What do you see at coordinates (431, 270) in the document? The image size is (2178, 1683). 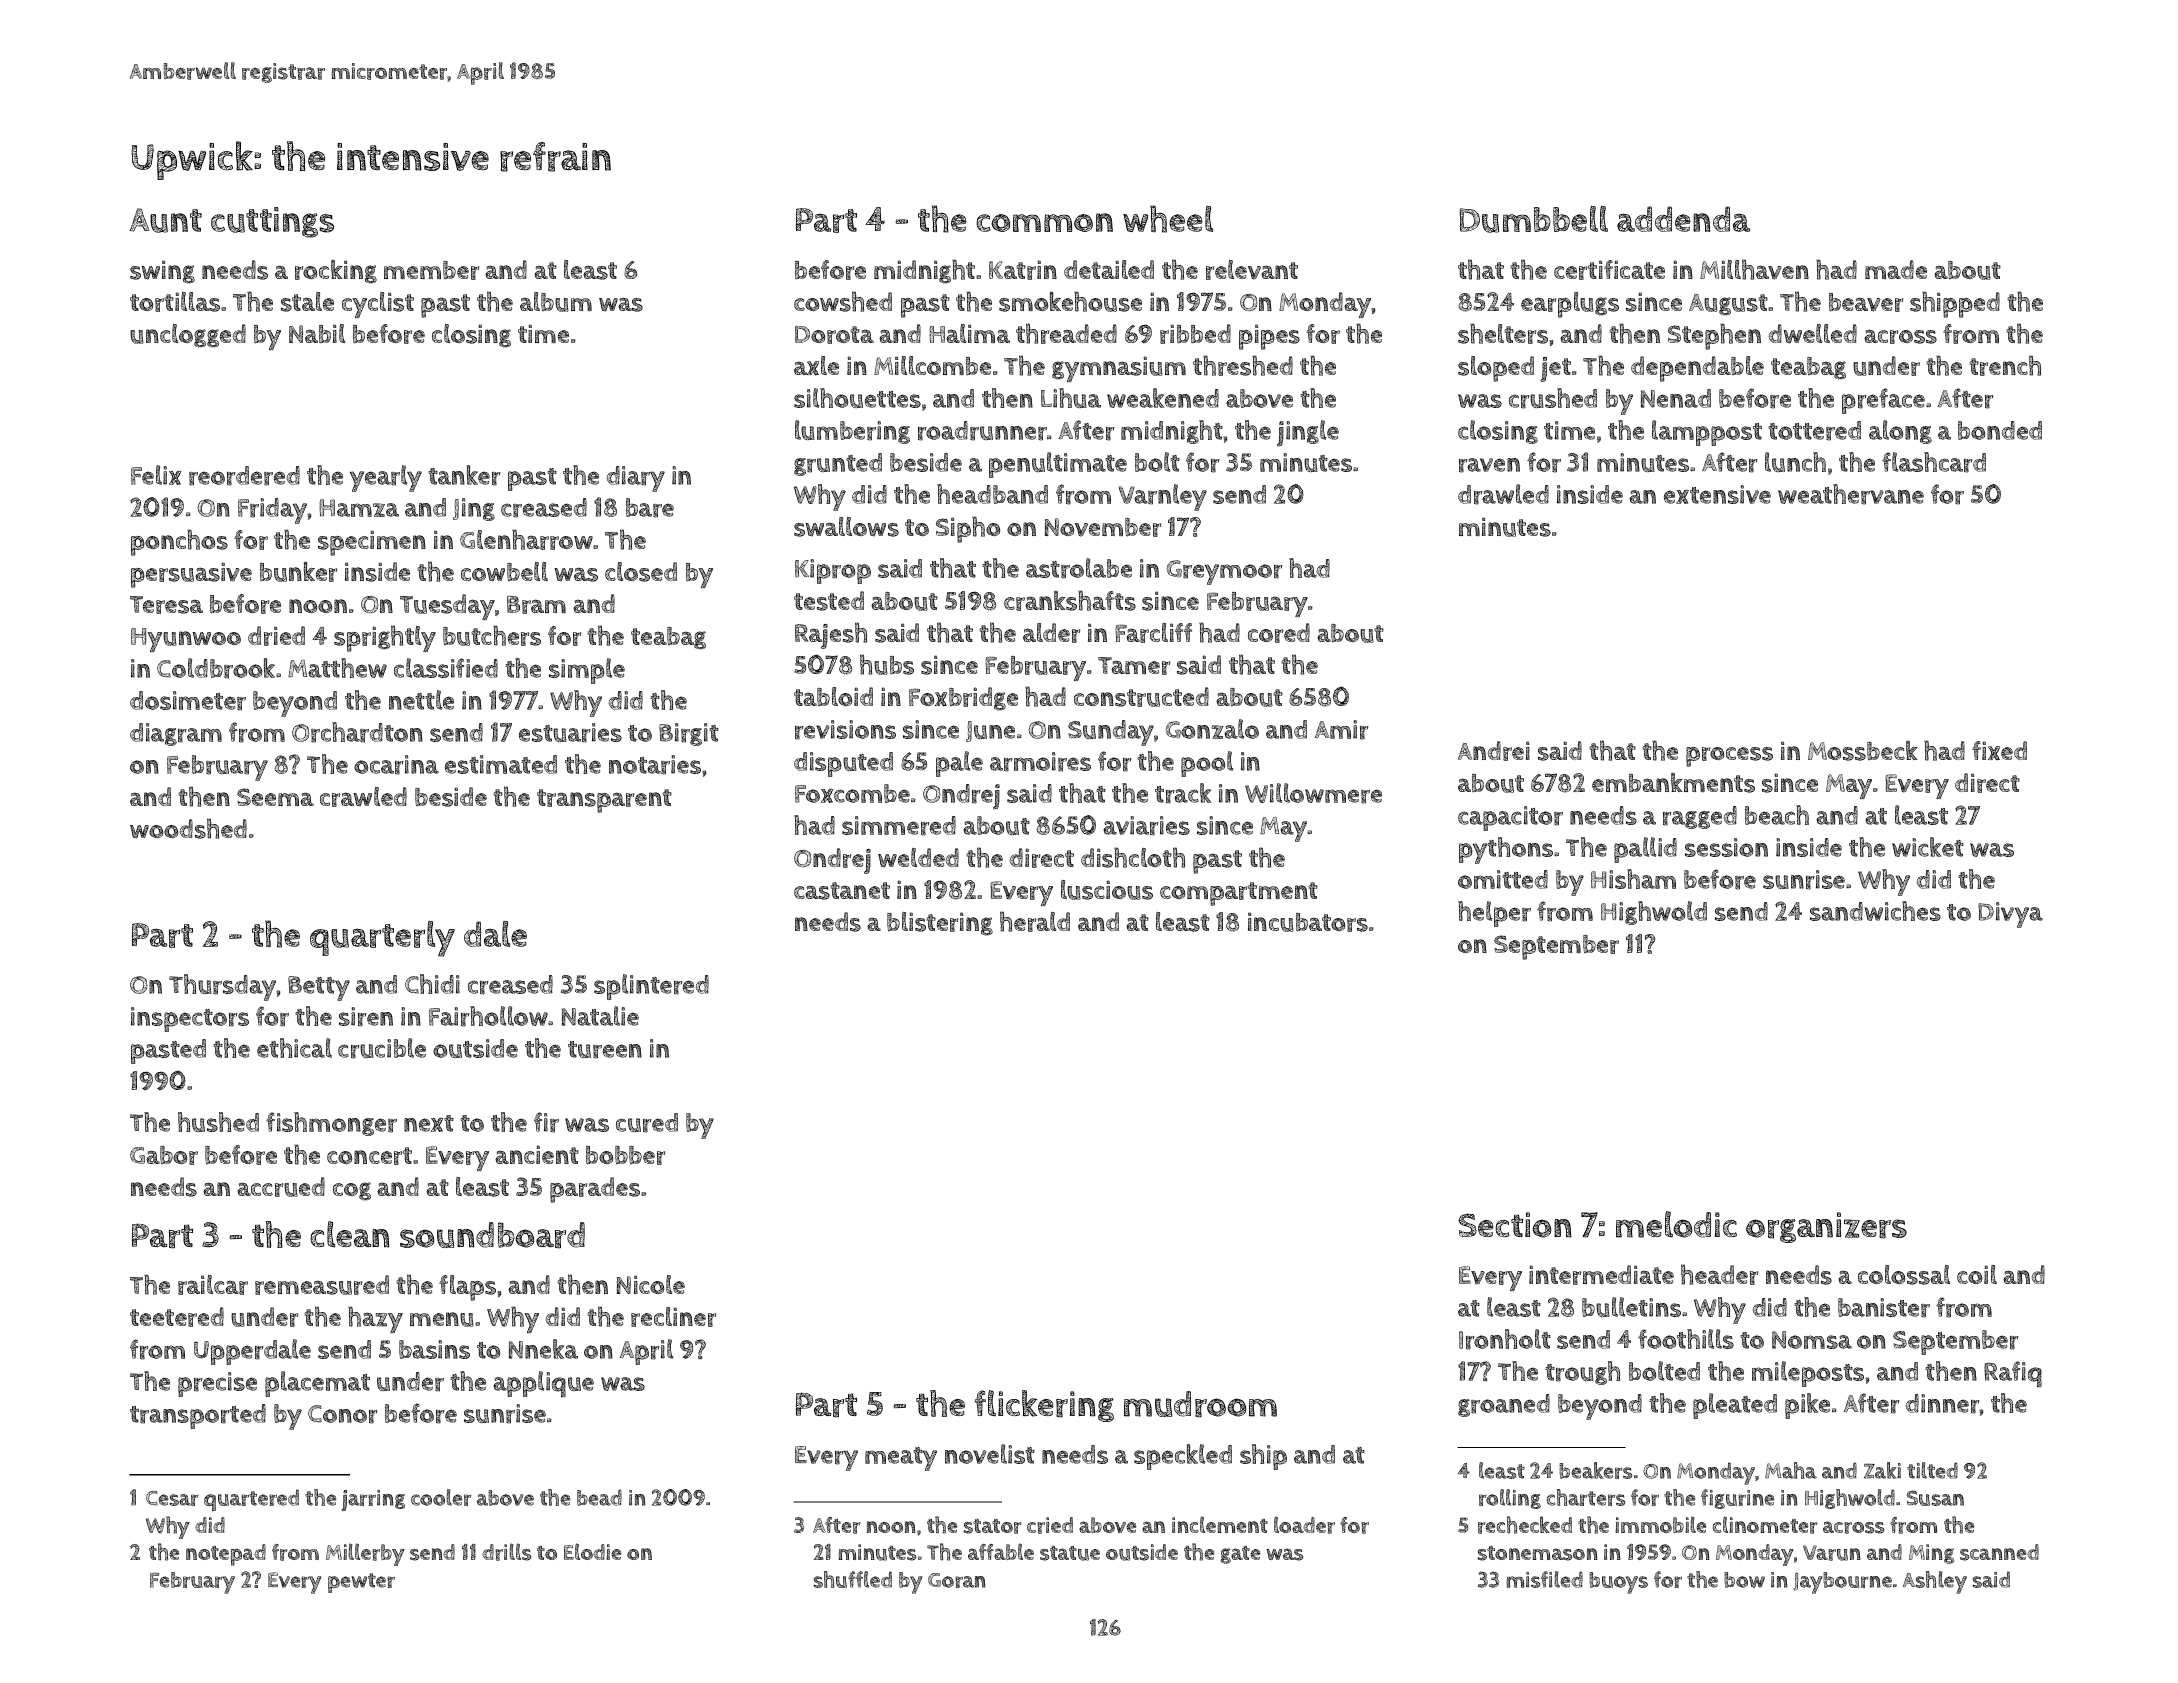 I see `member` at bounding box center [431, 270].
